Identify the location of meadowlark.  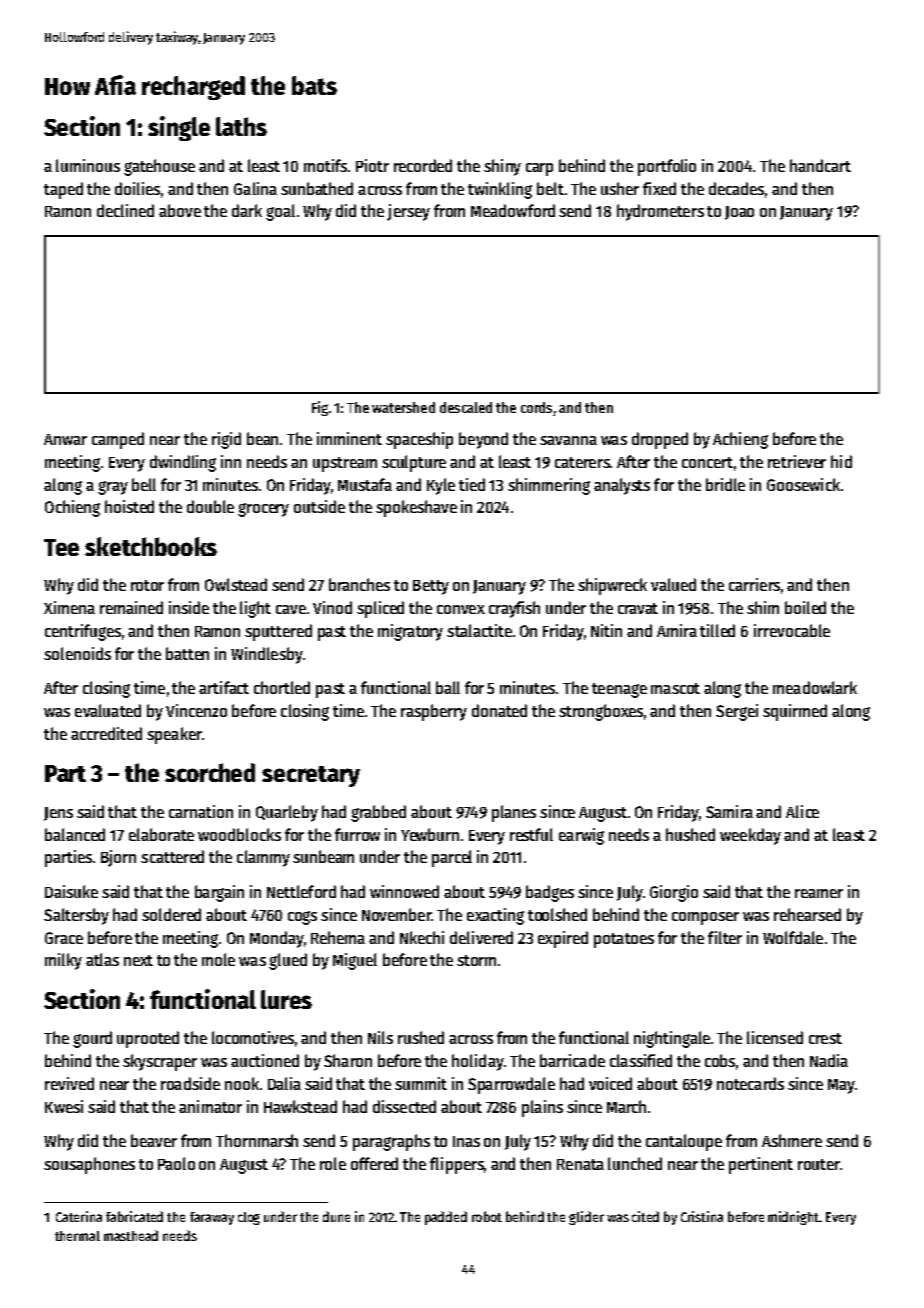
(815, 687).
